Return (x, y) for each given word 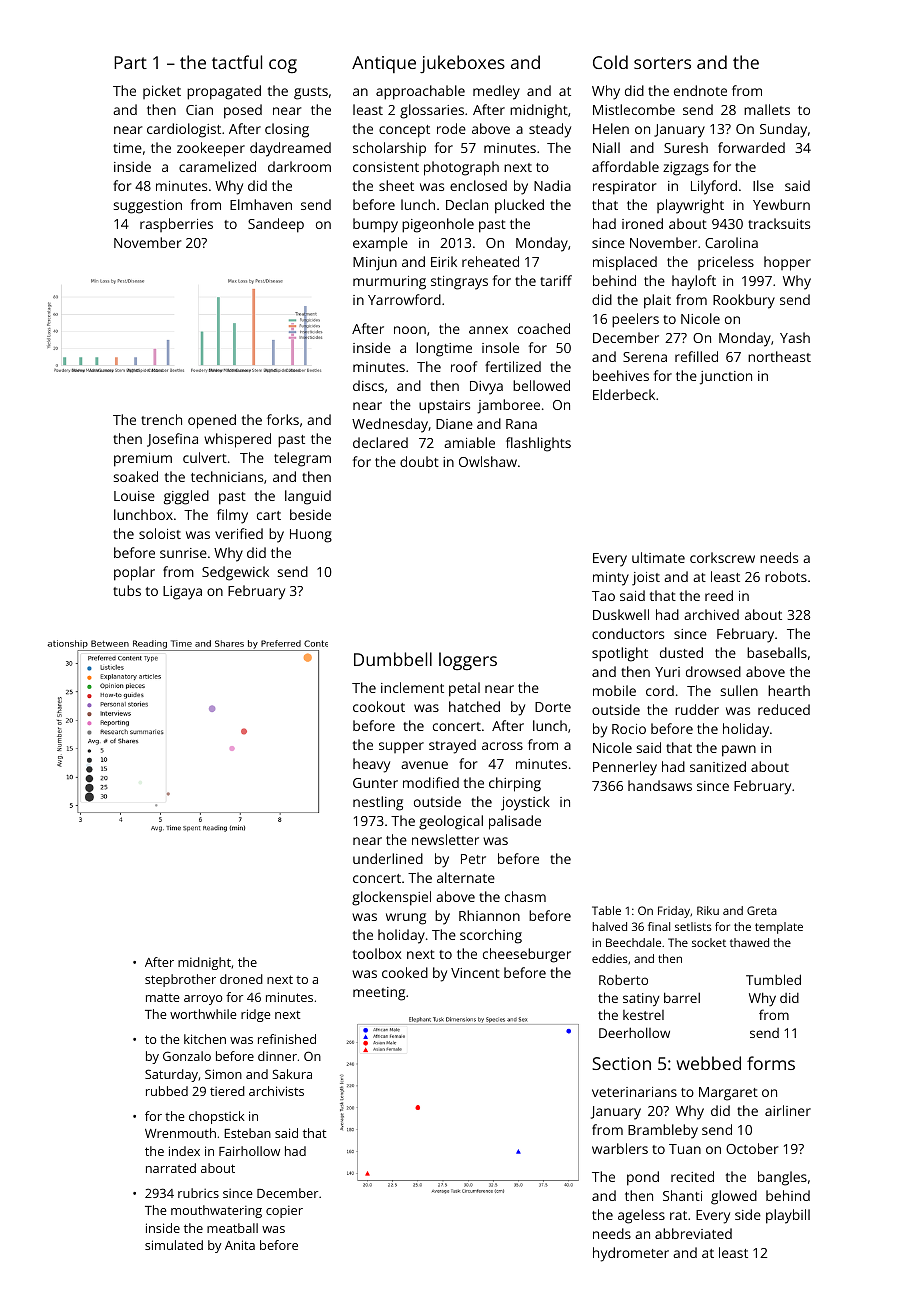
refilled (696, 356)
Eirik (444, 261)
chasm (525, 896)
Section (621, 1063)
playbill (788, 1216)
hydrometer (631, 1254)
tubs (127, 590)
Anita (240, 1245)
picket (162, 92)
